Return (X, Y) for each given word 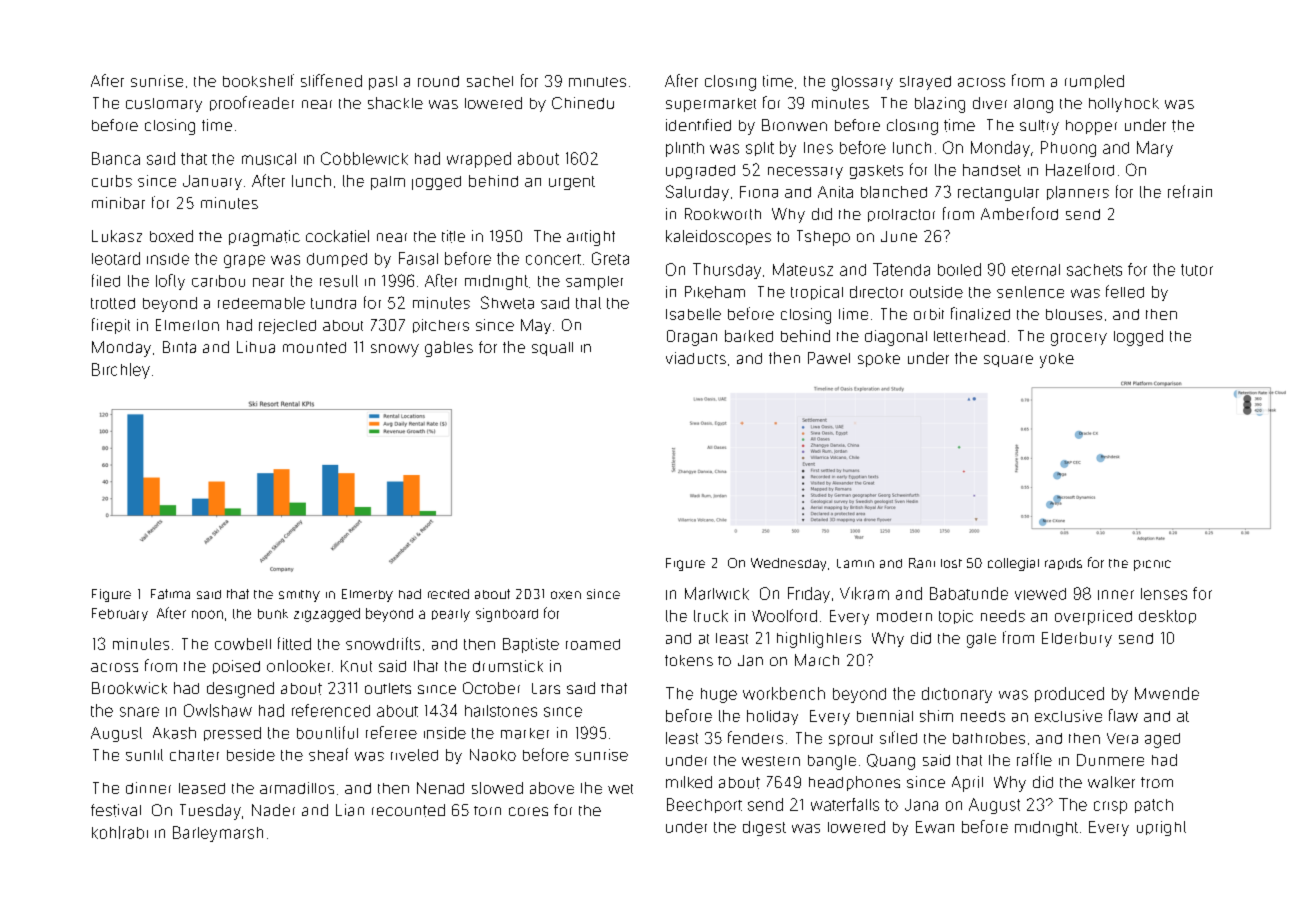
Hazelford (1080, 169)
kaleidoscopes (718, 237)
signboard (507, 615)
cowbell (243, 644)
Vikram (864, 593)
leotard (116, 258)
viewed (1040, 594)
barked (749, 336)
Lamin (855, 563)
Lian (350, 810)
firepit (111, 326)
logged (1138, 338)
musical (269, 159)
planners (1078, 193)
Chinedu (583, 103)
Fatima (170, 594)
